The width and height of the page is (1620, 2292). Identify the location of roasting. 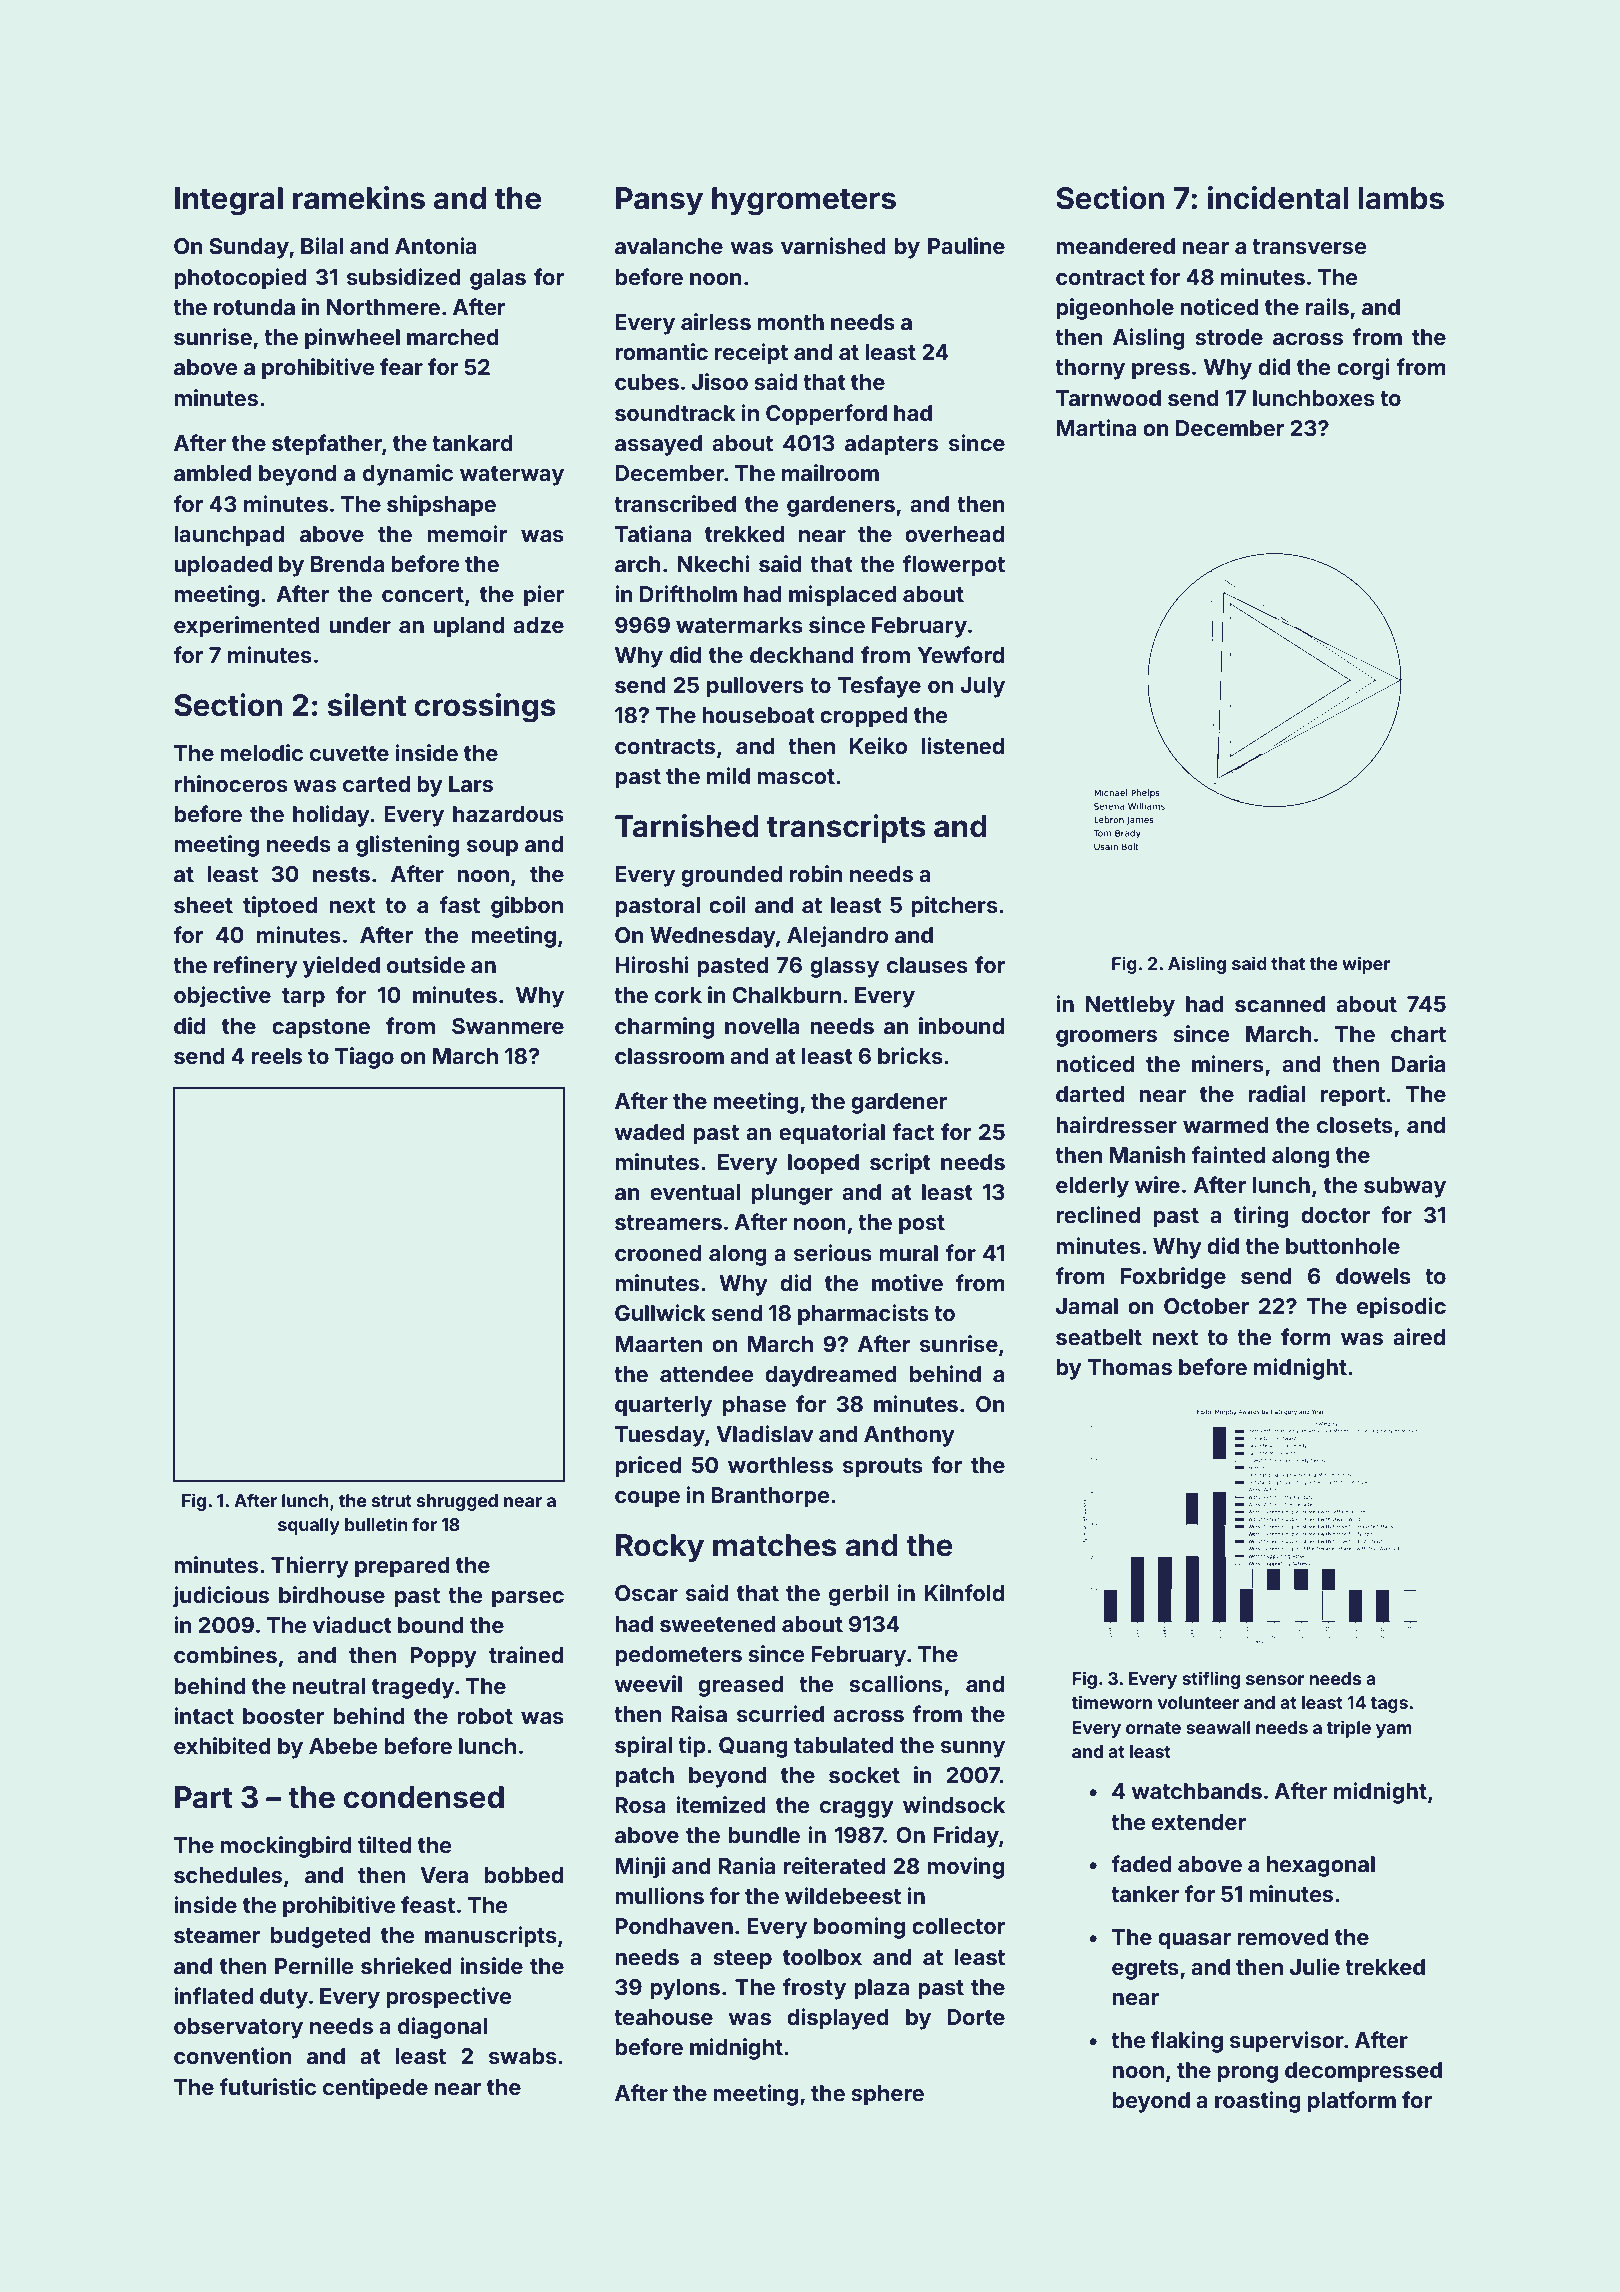
(1258, 2102).
